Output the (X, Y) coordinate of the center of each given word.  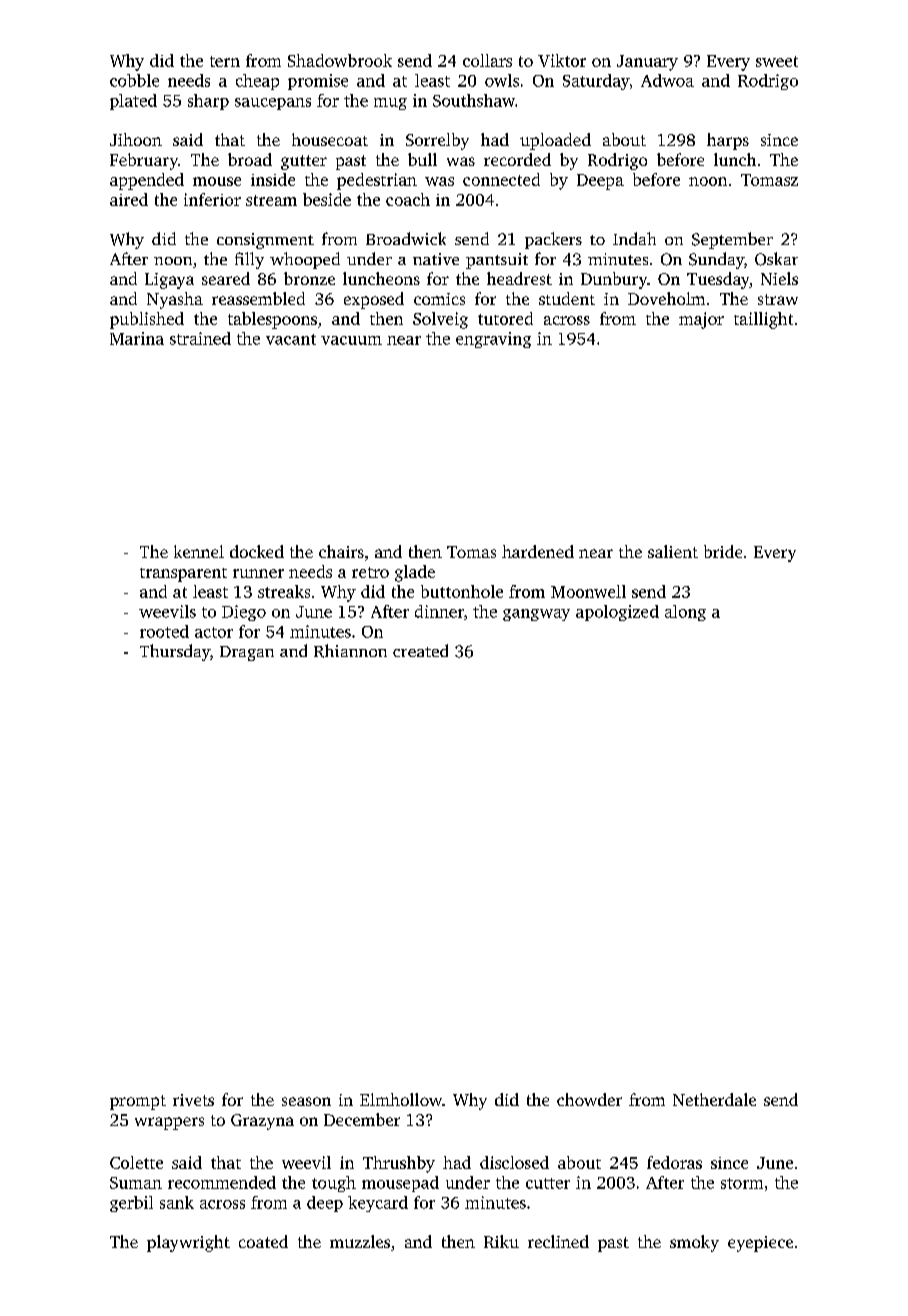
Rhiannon (350, 651)
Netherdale (714, 1099)
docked (257, 551)
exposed (374, 300)
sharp (208, 102)
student (567, 298)
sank (177, 1202)
